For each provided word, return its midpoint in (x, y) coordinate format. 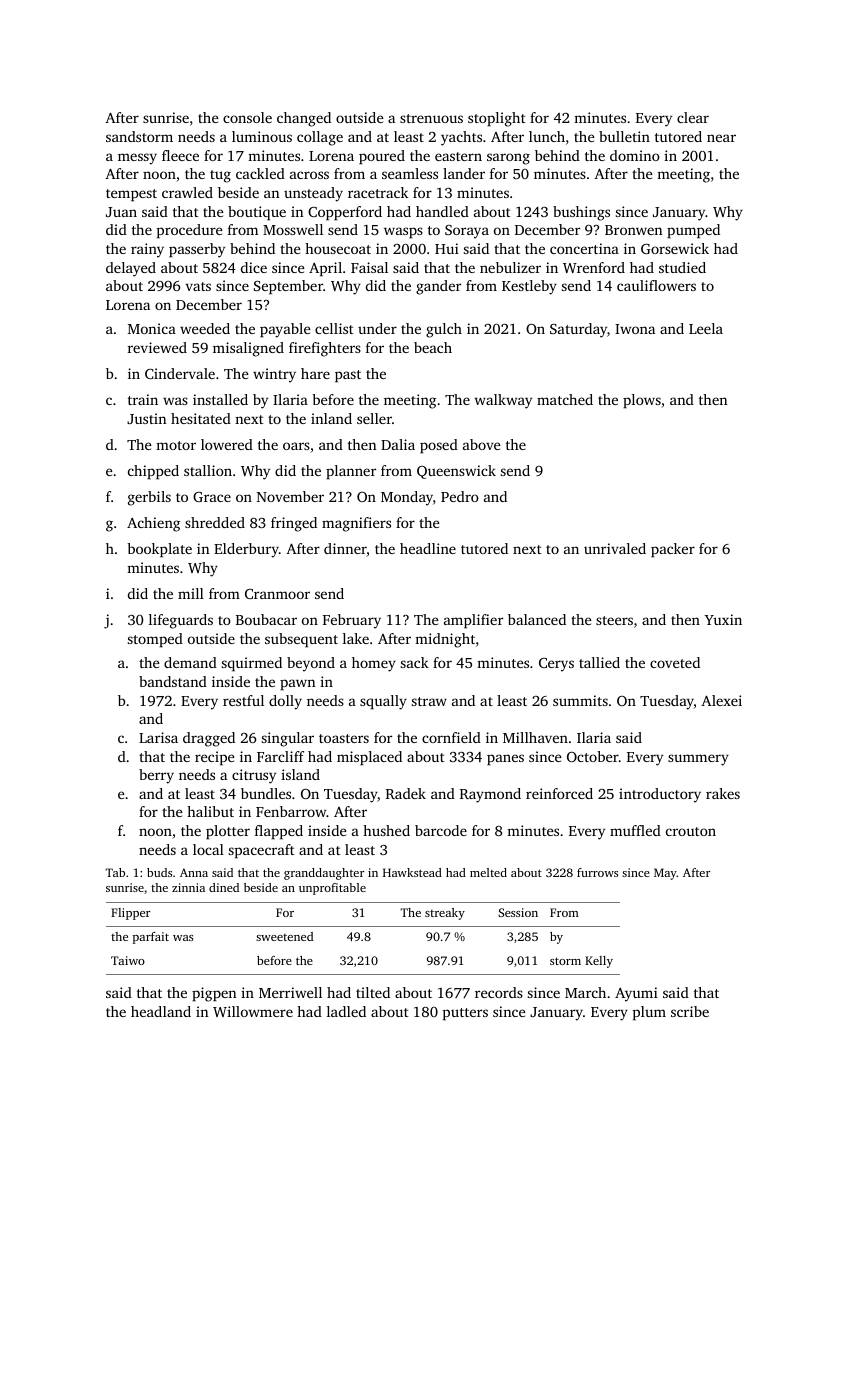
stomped (155, 640)
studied (682, 267)
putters (465, 1014)
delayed (131, 269)
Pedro (460, 496)
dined (224, 887)
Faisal (369, 267)
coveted (675, 662)
